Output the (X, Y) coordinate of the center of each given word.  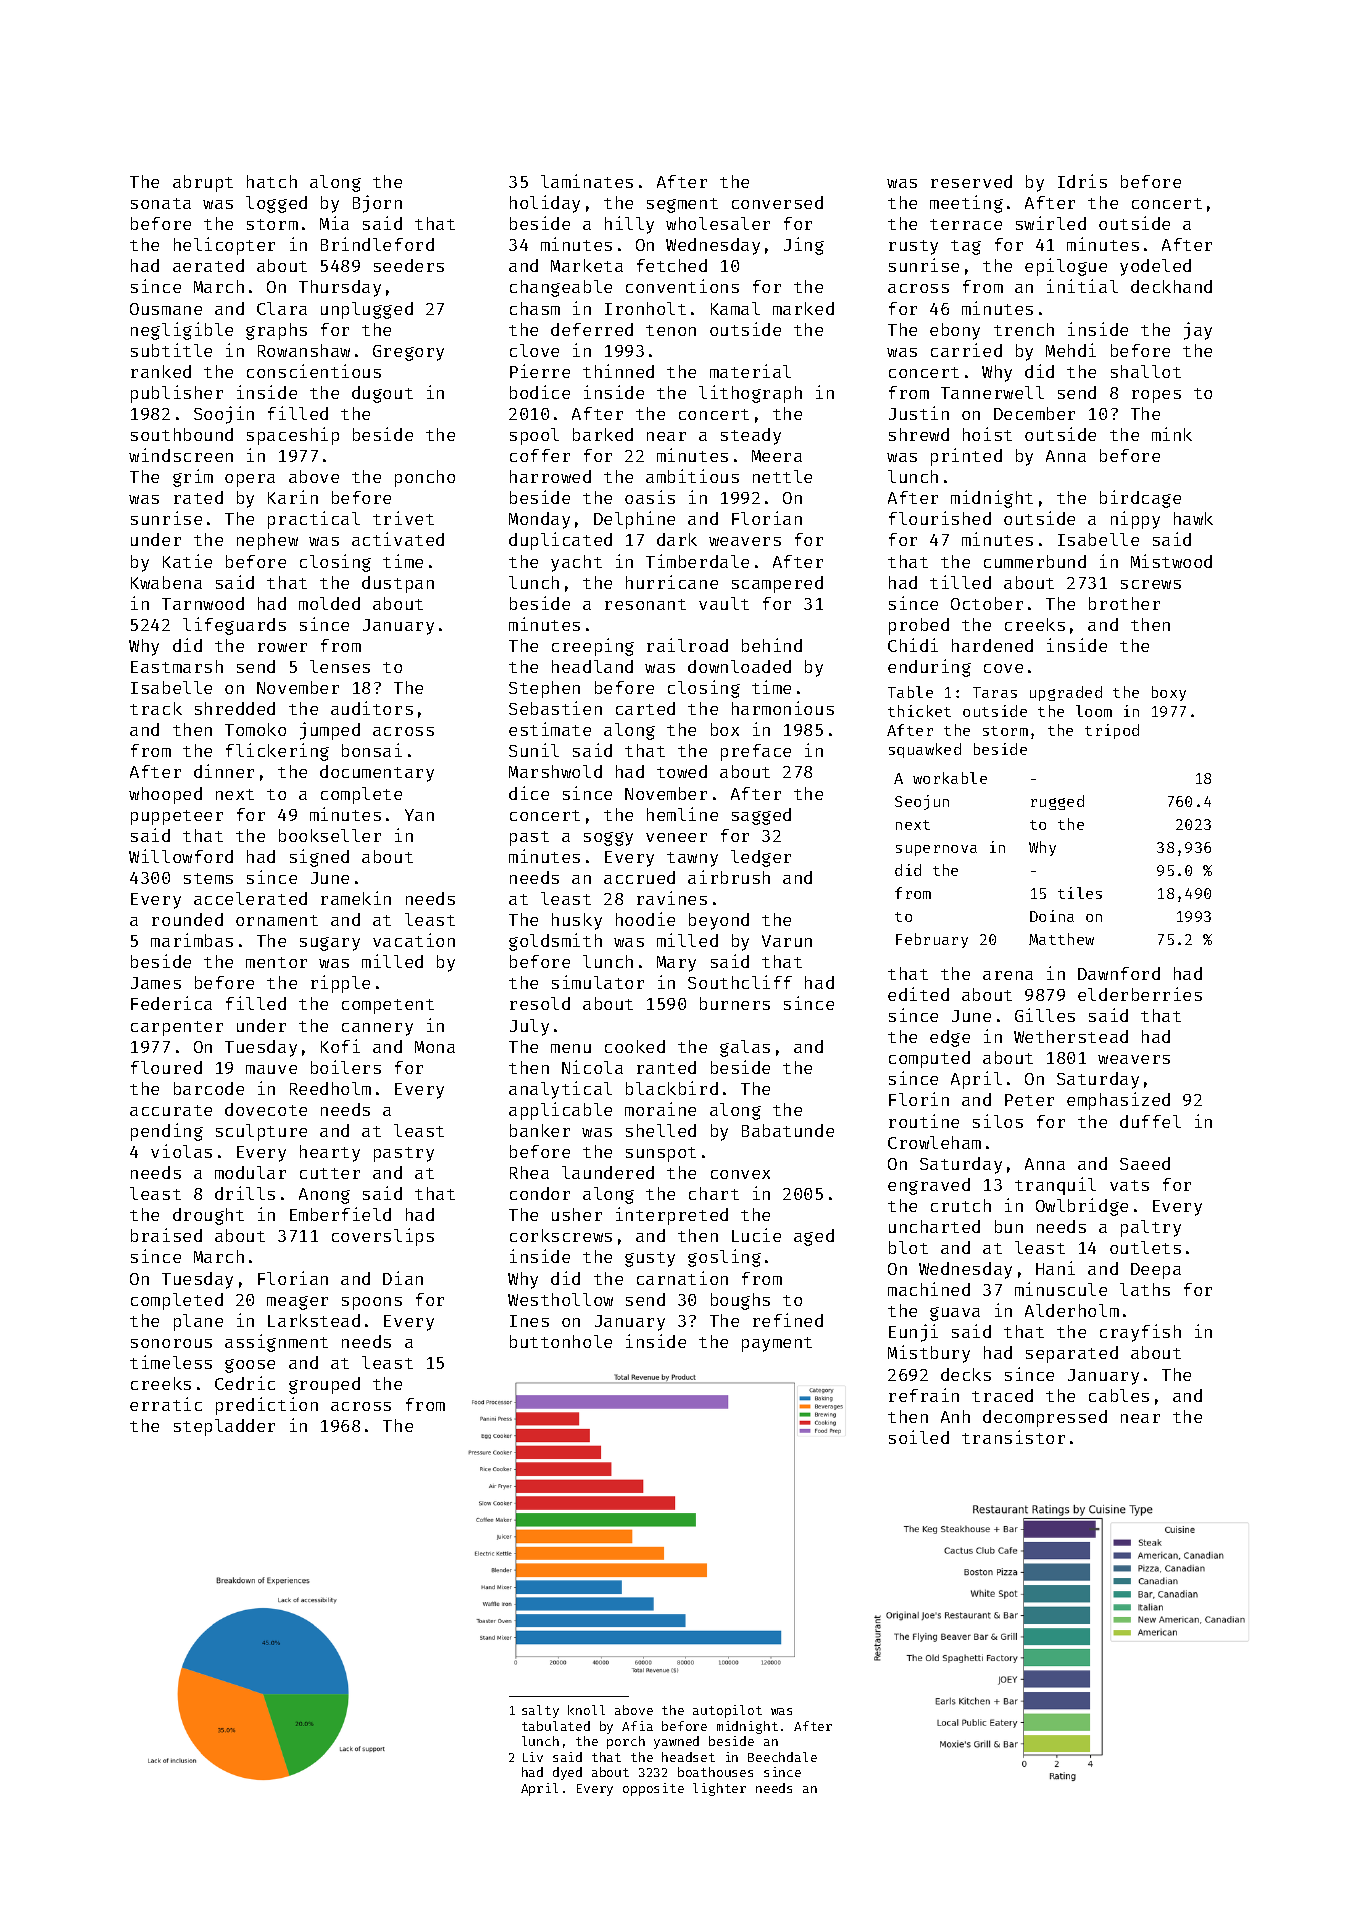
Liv (533, 1757)
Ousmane (166, 309)
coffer (540, 455)
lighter (719, 1789)
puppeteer (177, 817)
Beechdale (782, 1757)
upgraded (1066, 693)
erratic (166, 1404)
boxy (1169, 693)
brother (1124, 603)
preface (756, 752)
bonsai (372, 750)
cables (1119, 1395)
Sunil (534, 750)
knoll (586, 1710)
